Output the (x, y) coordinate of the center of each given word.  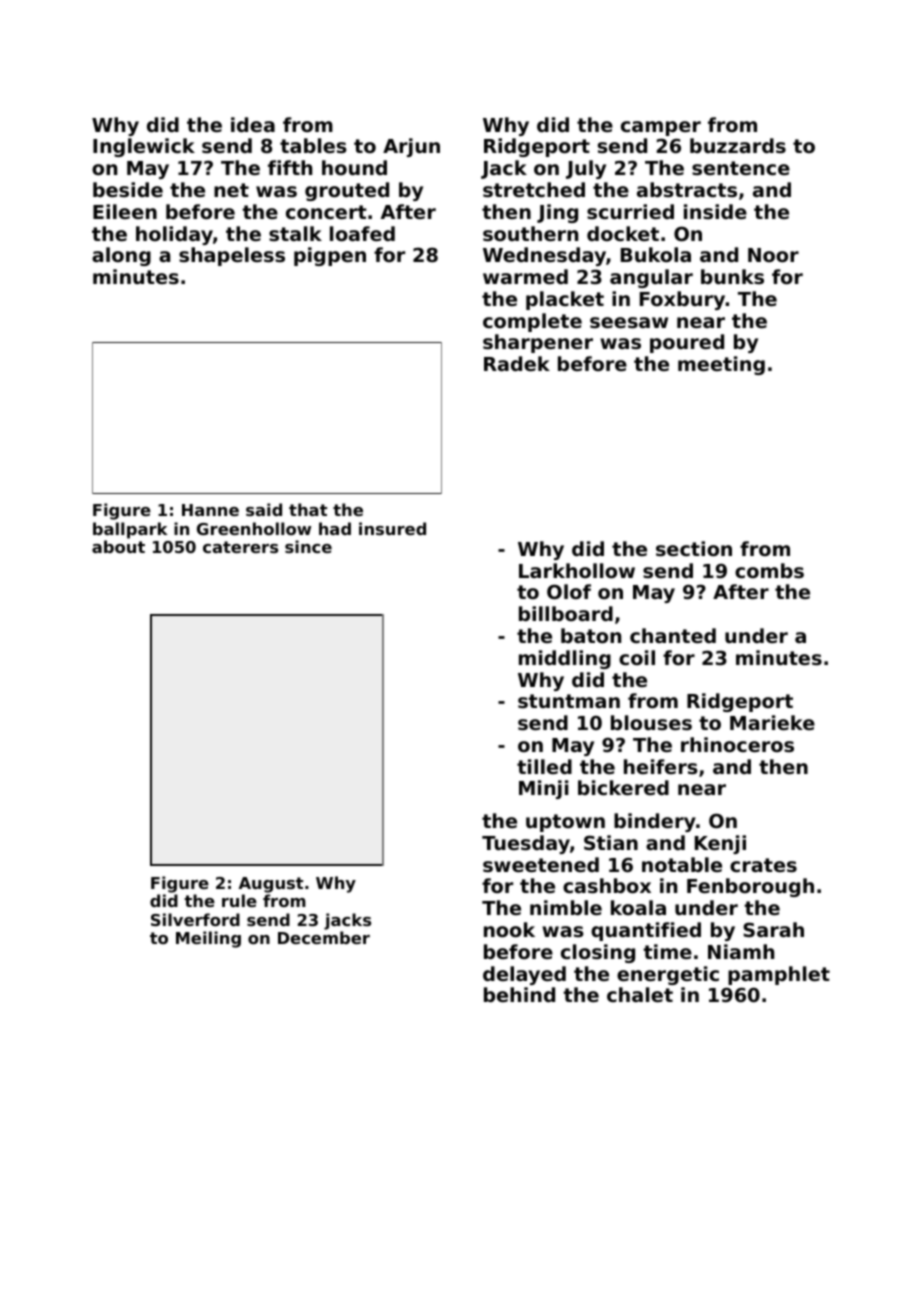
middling (565, 659)
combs (769, 570)
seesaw (629, 322)
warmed (525, 276)
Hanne (210, 510)
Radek (517, 363)
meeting (721, 365)
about (118, 546)
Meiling (208, 939)
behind (519, 994)
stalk (295, 233)
